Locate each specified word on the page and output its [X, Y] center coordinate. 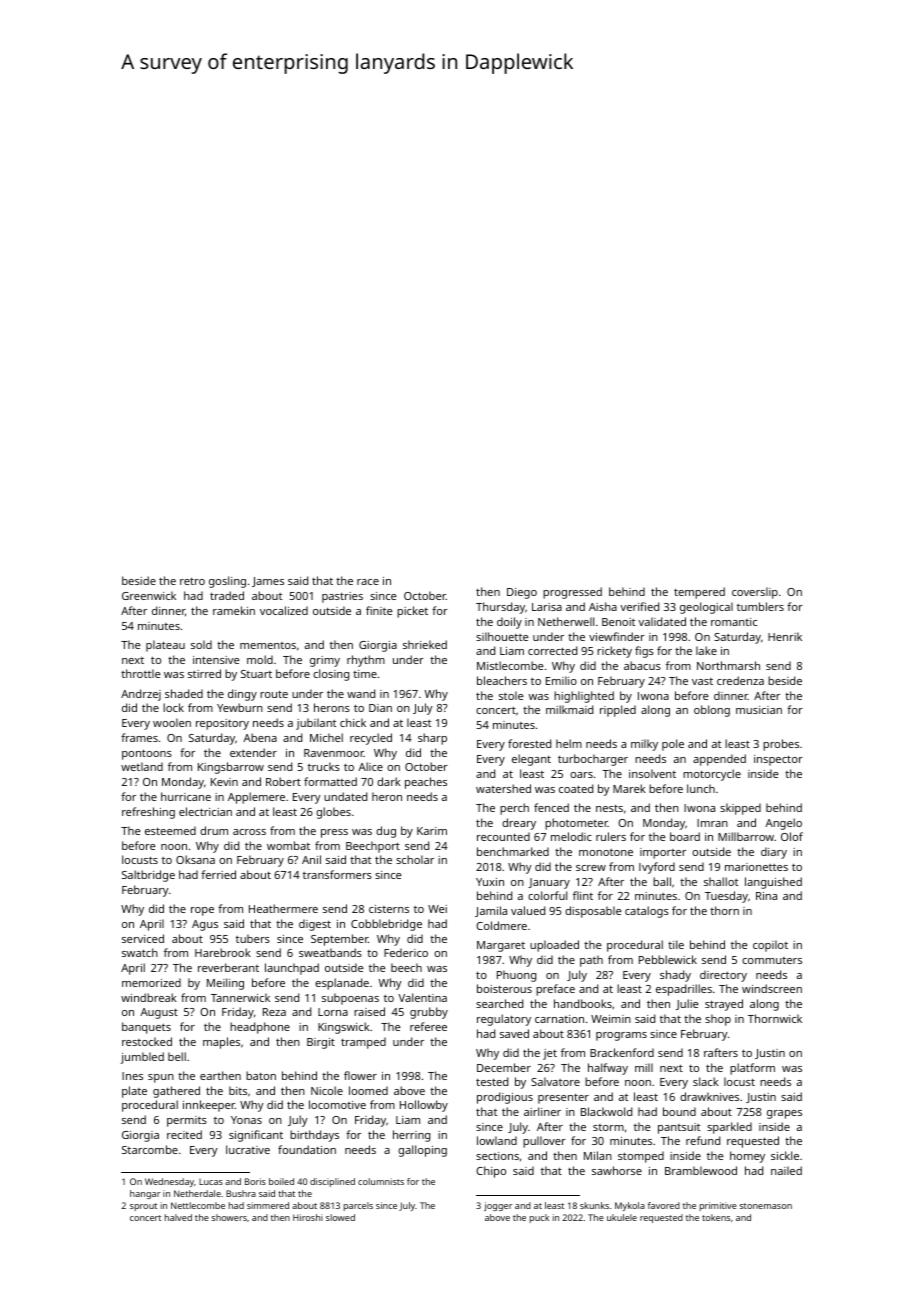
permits [187, 1121]
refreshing [148, 813]
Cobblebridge [386, 925]
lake [706, 650]
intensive [216, 660]
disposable [593, 912]
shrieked [425, 644]
